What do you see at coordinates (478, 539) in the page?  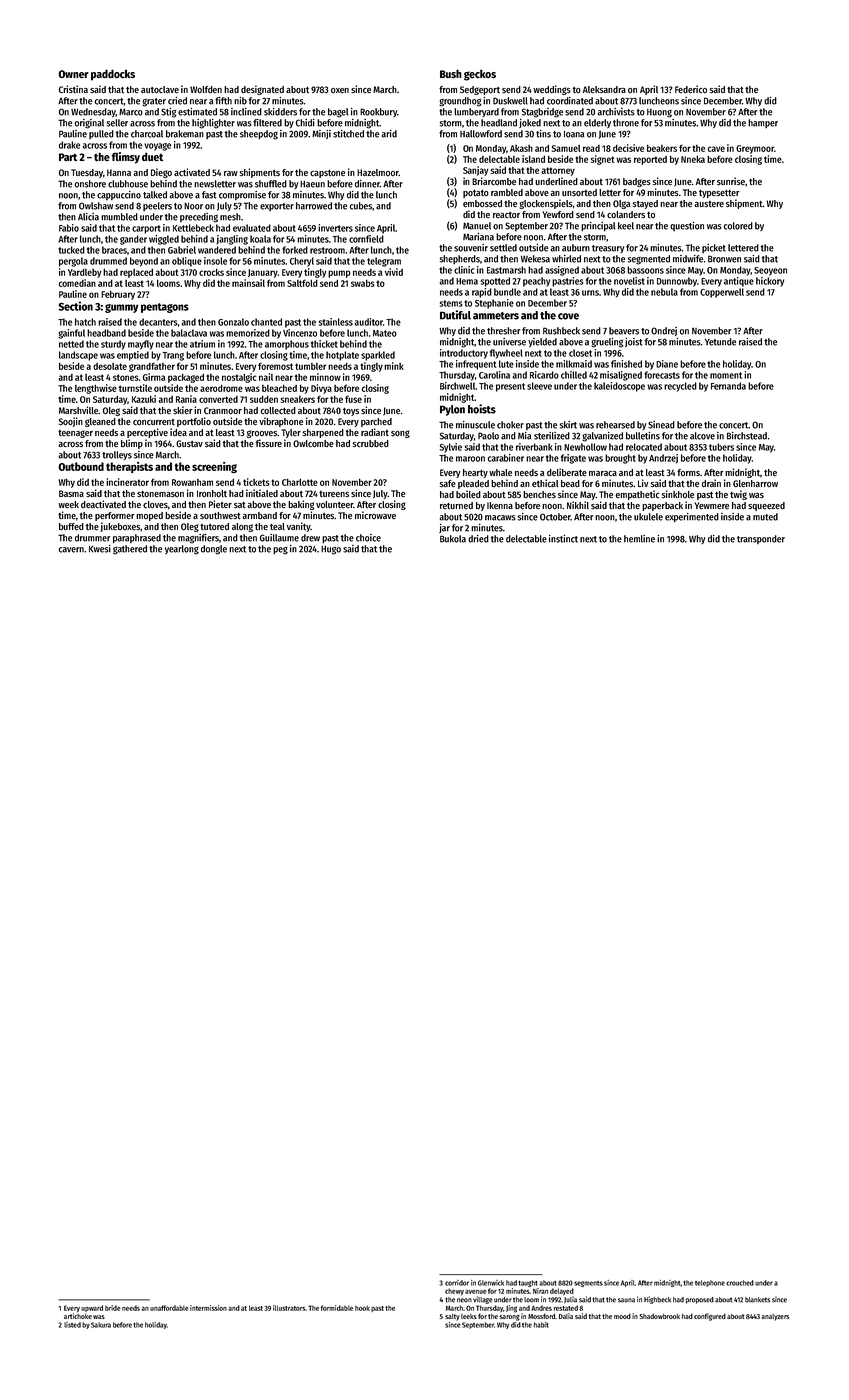 I see `dried` at bounding box center [478, 539].
